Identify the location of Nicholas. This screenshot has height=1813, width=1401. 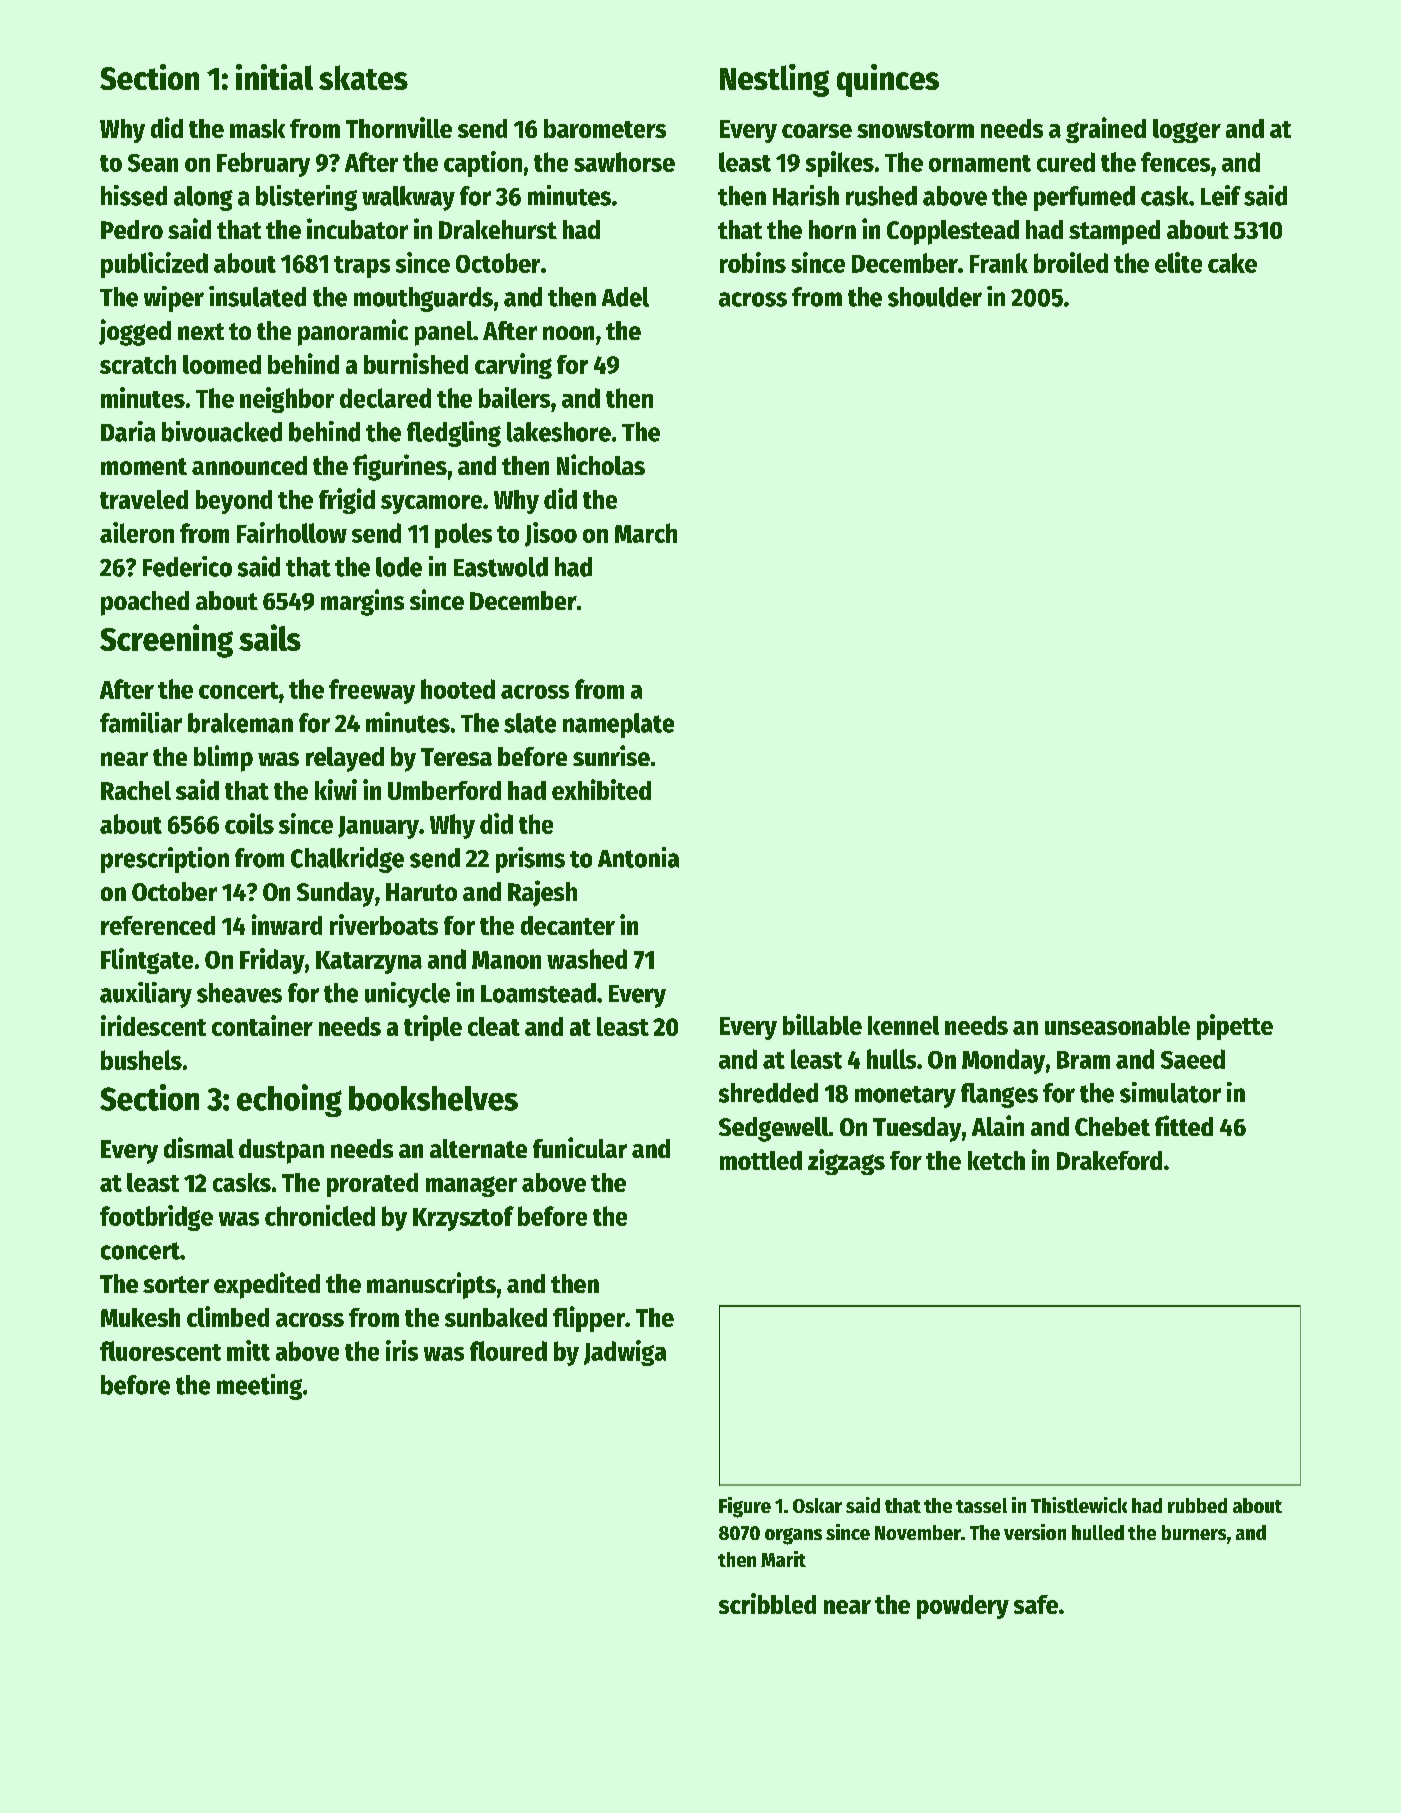
(601, 464).
